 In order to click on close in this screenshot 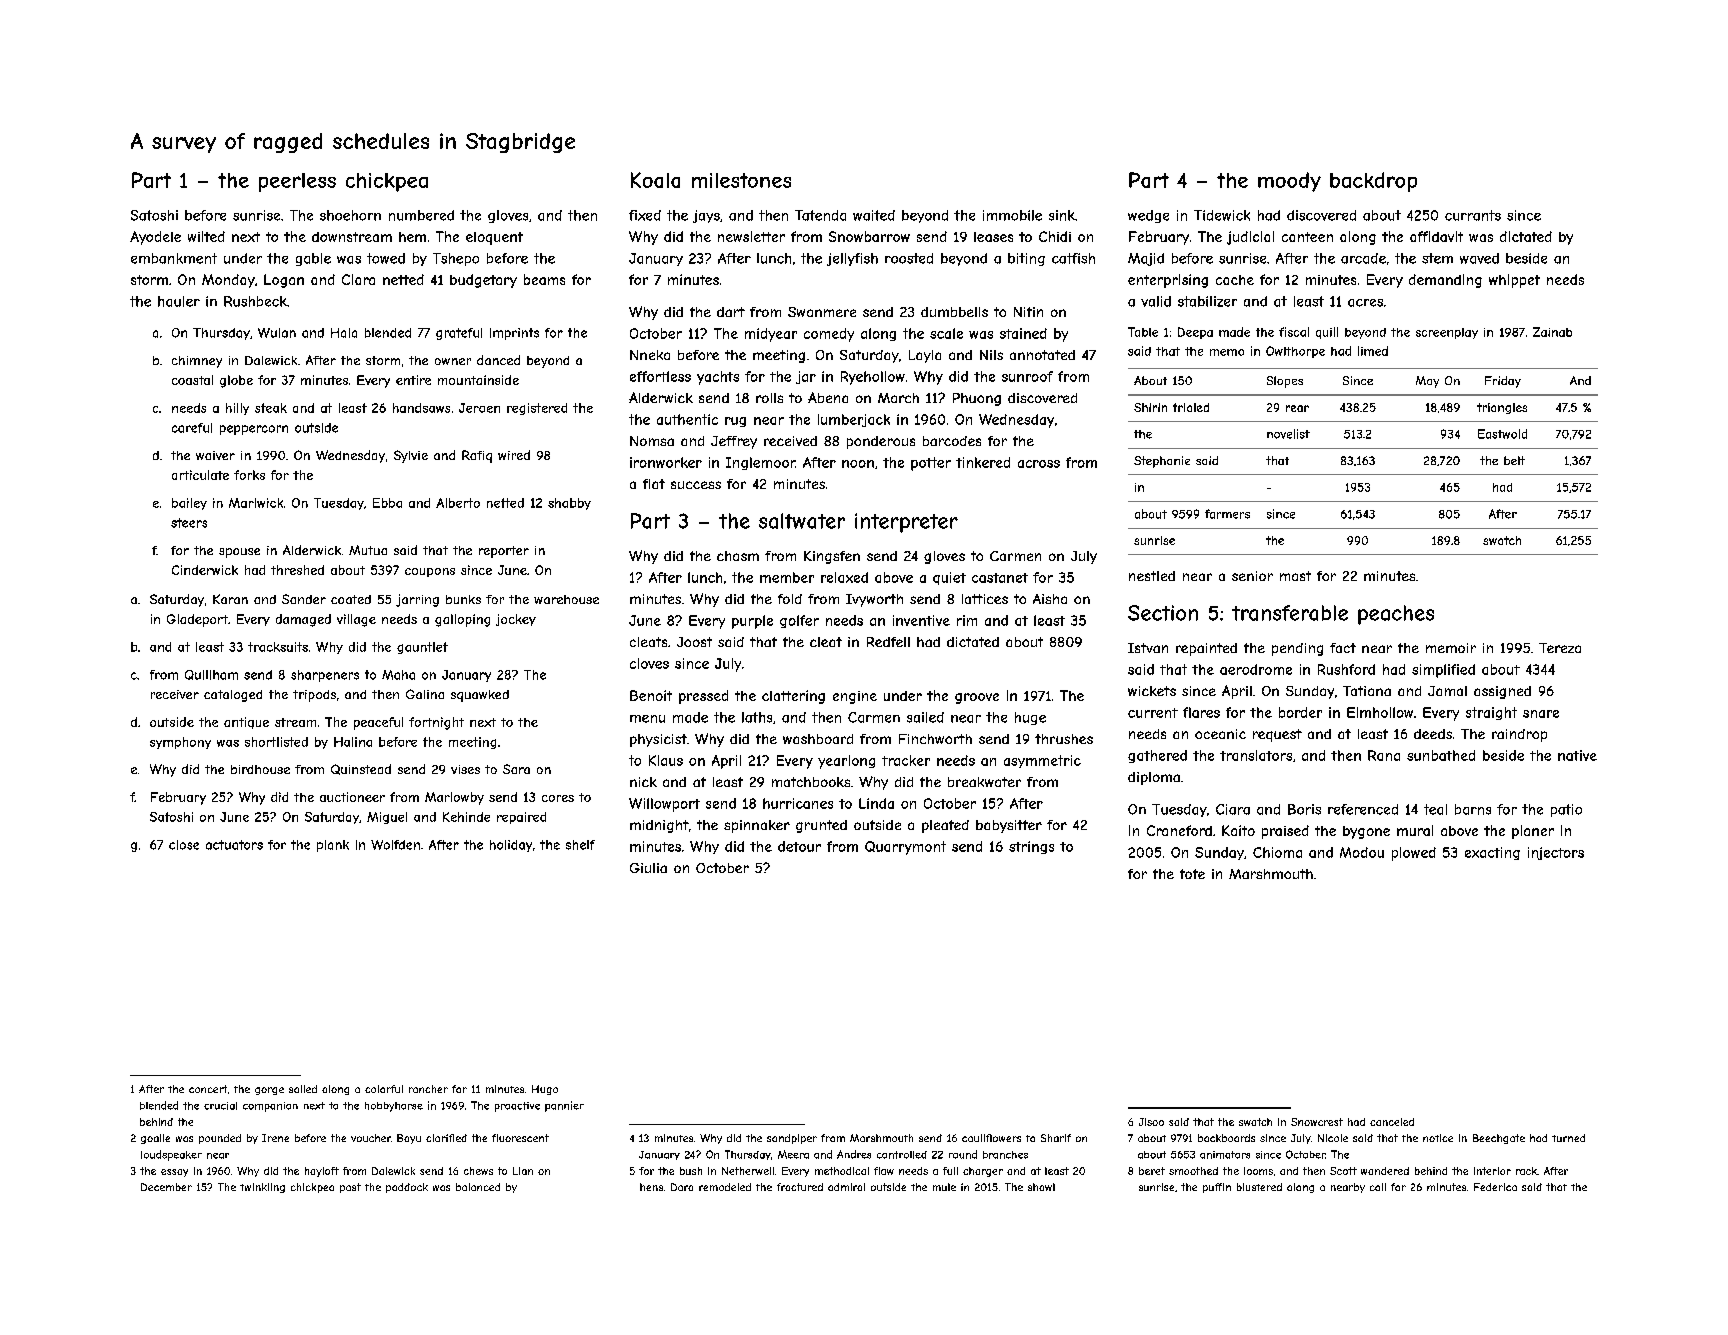, I will do `click(184, 845)`.
